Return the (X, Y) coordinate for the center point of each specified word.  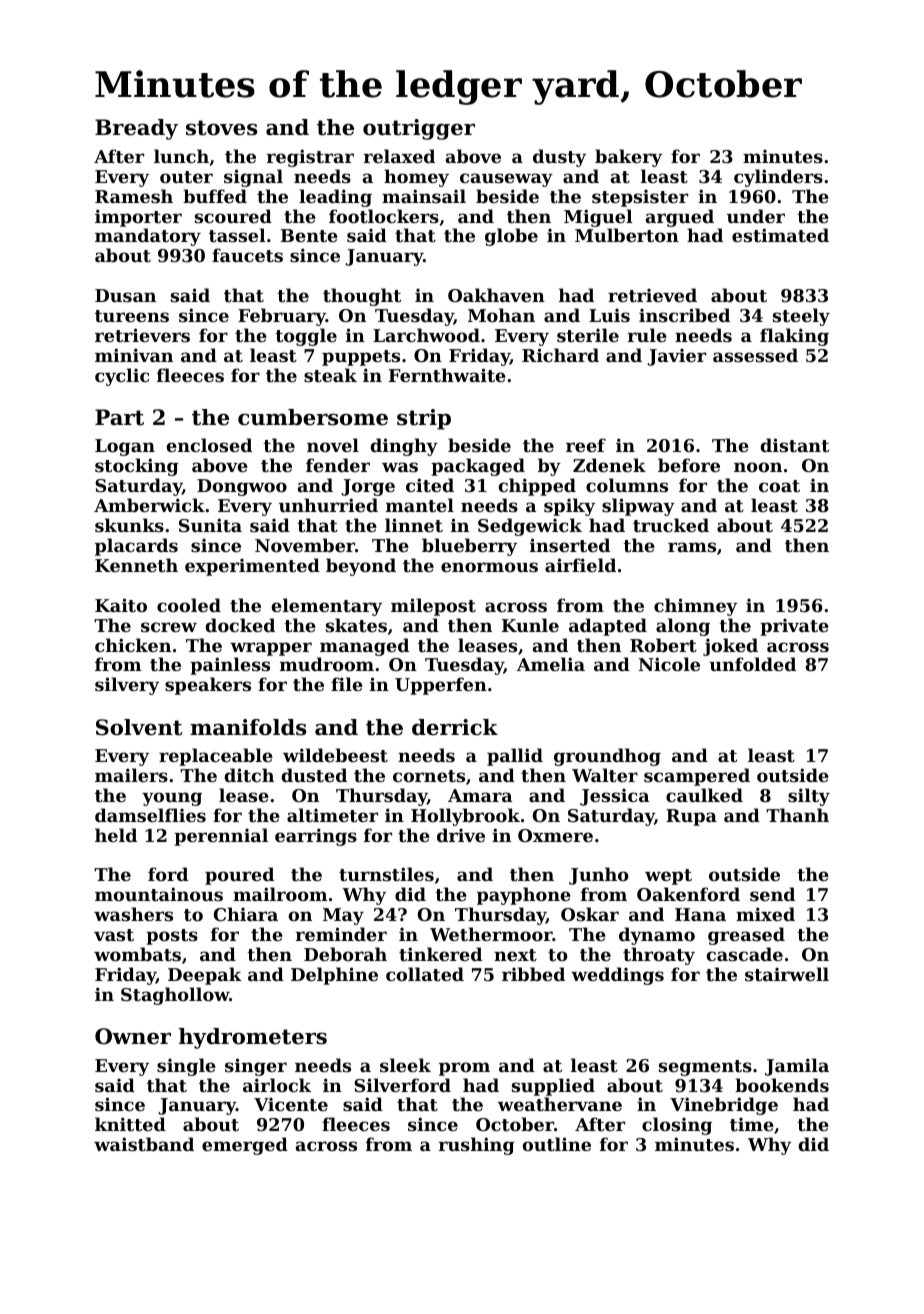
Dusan (125, 295)
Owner (133, 1036)
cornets (429, 776)
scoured (233, 216)
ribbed (533, 974)
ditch (249, 775)
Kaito (121, 605)
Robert (663, 645)
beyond (361, 567)
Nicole (669, 664)
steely (801, 317)
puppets (361, 358)
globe (511, 237)
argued (680, 218)
